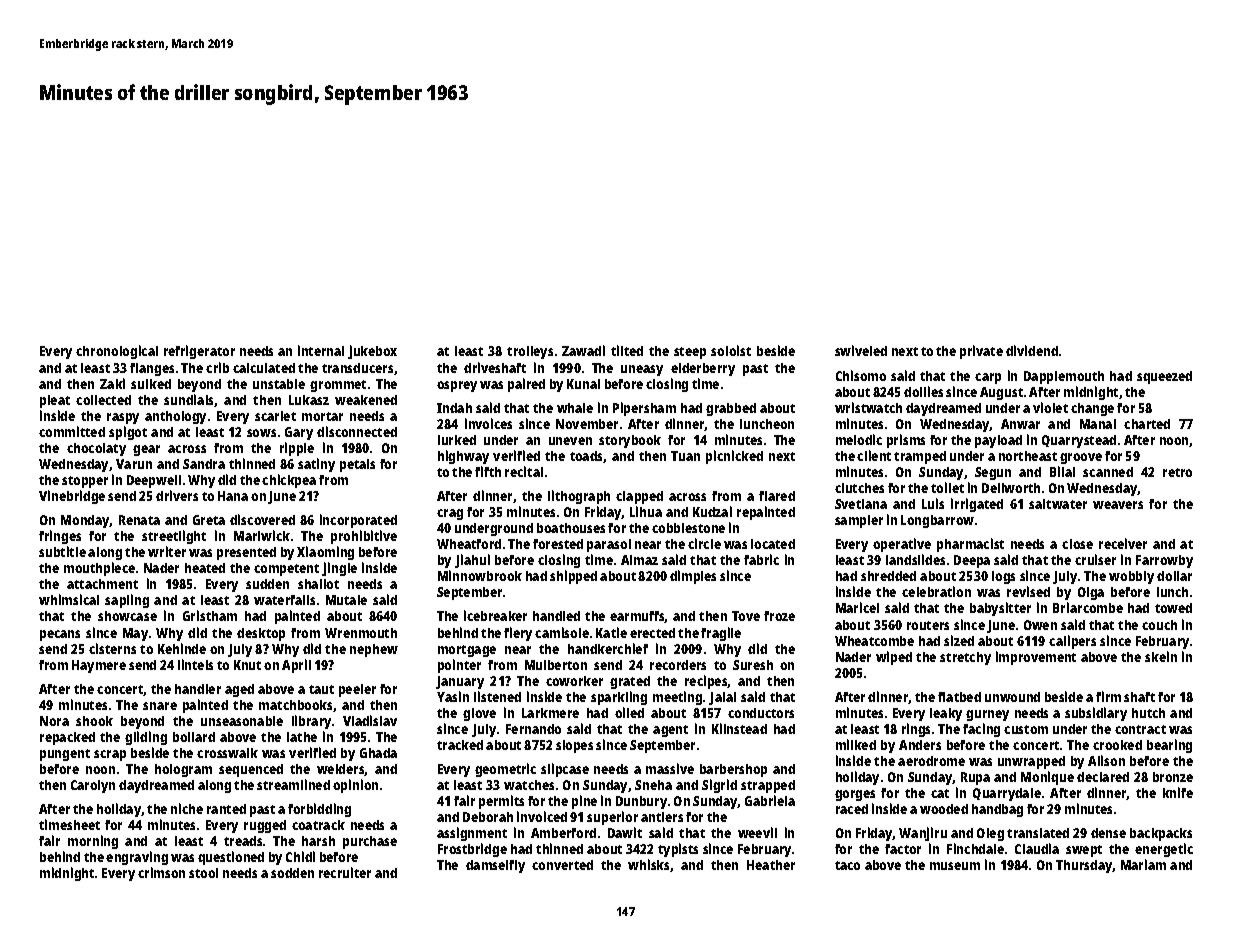  I want to click on Zaki, so click(112, 383).
